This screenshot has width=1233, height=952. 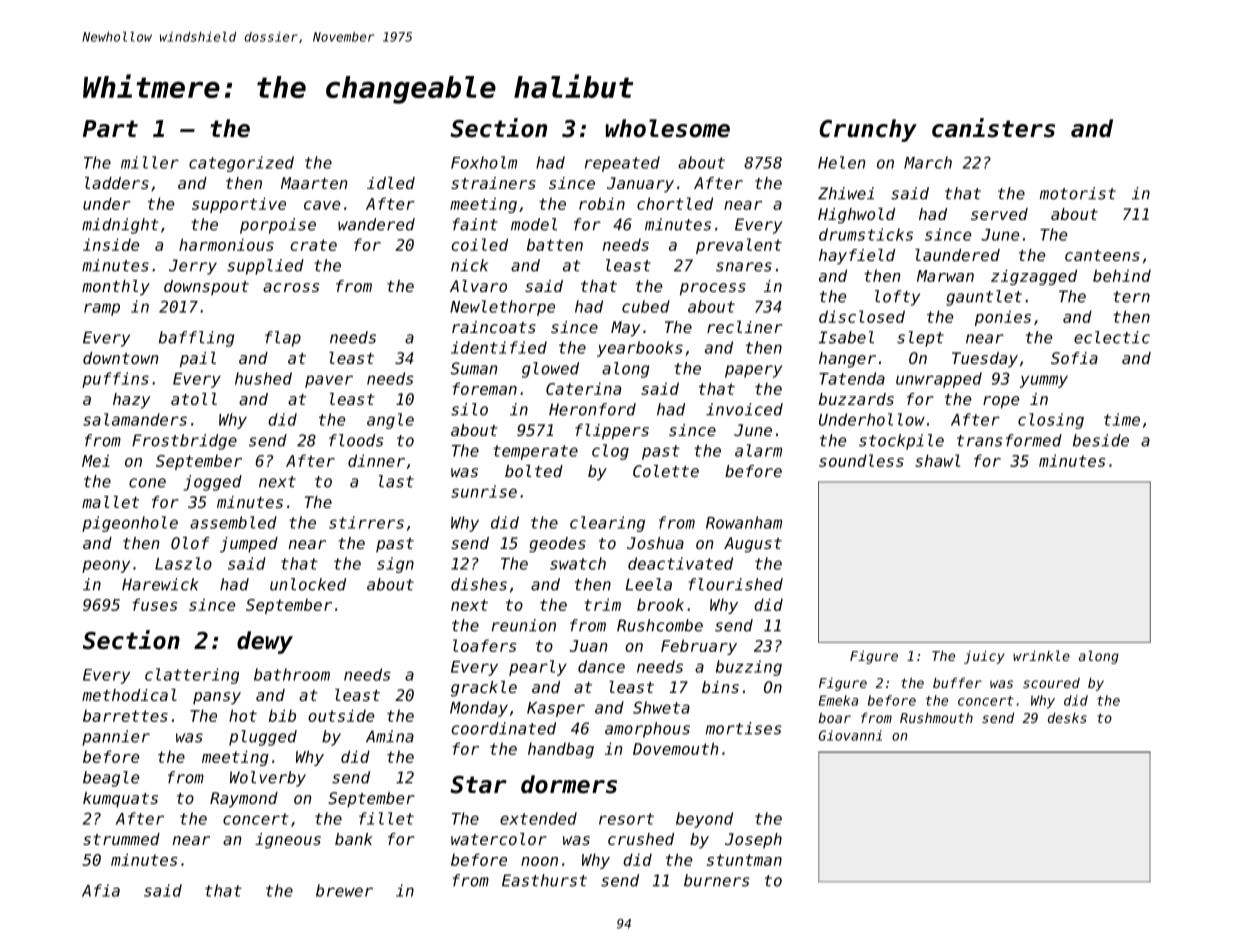 I want to click on Rowanham, so click(x=744, y=522).
